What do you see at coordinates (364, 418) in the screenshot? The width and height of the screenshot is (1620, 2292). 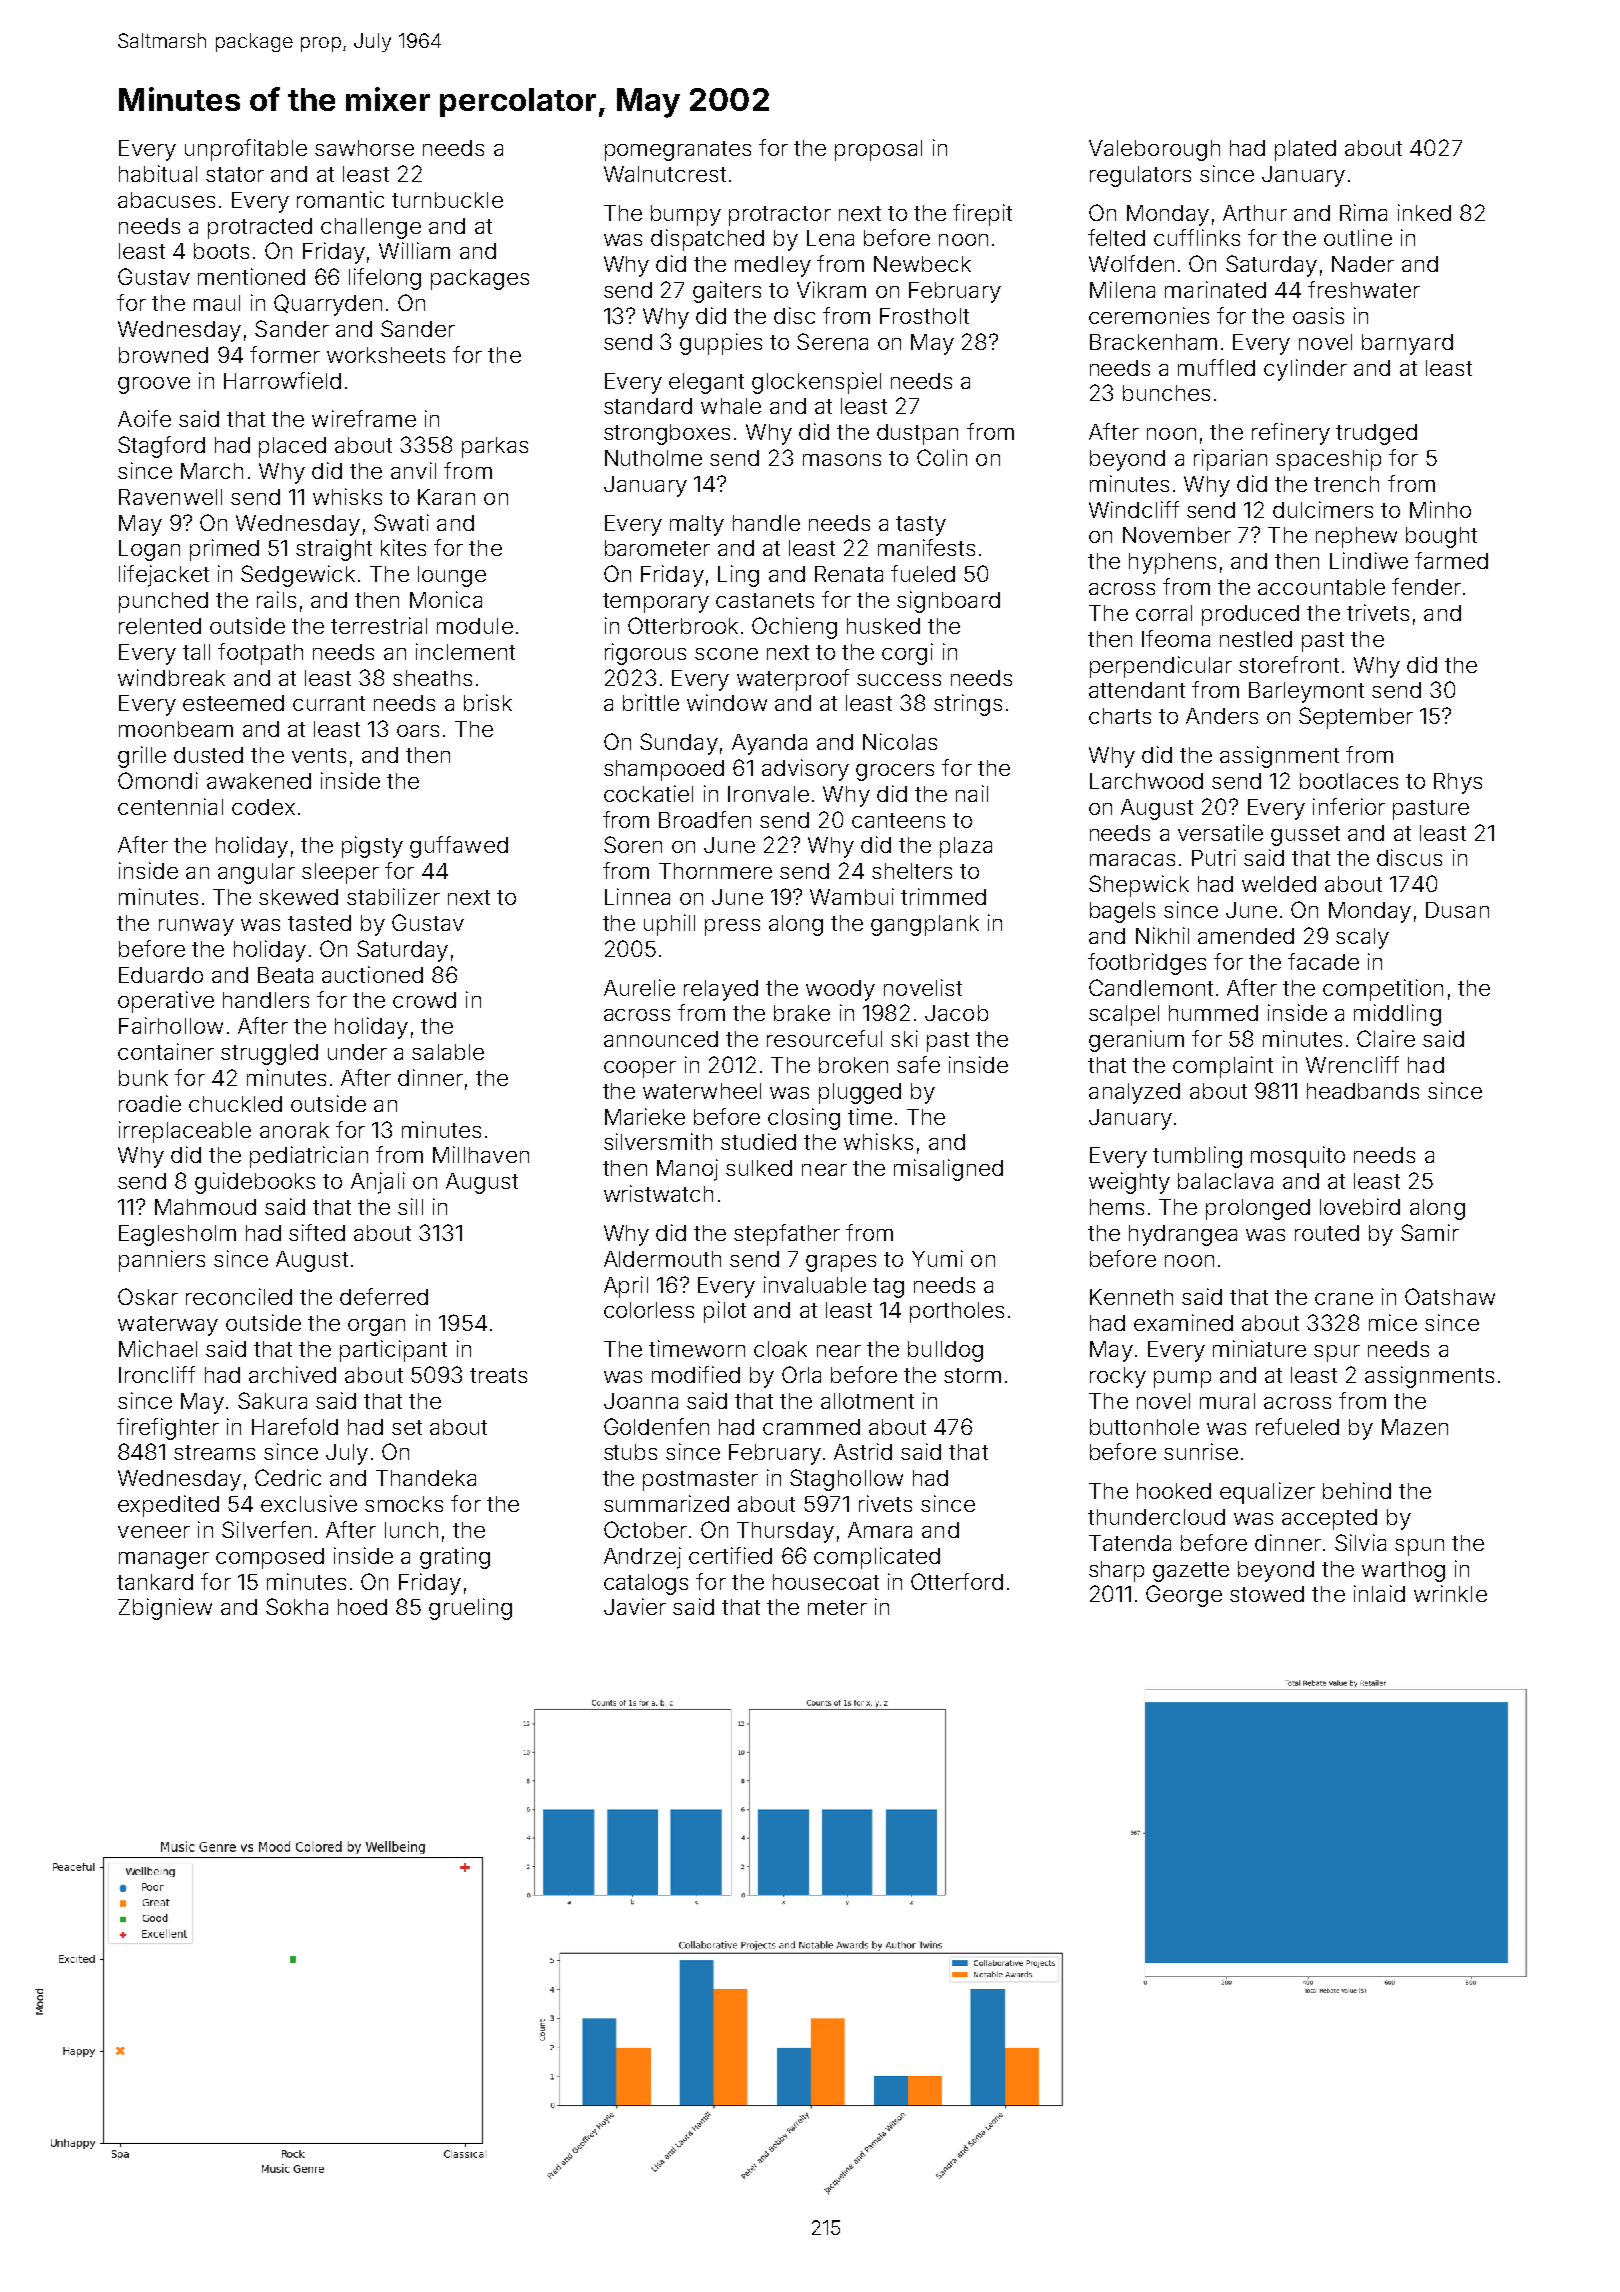 I see `wireframe` at bounding box center [364, 418].
